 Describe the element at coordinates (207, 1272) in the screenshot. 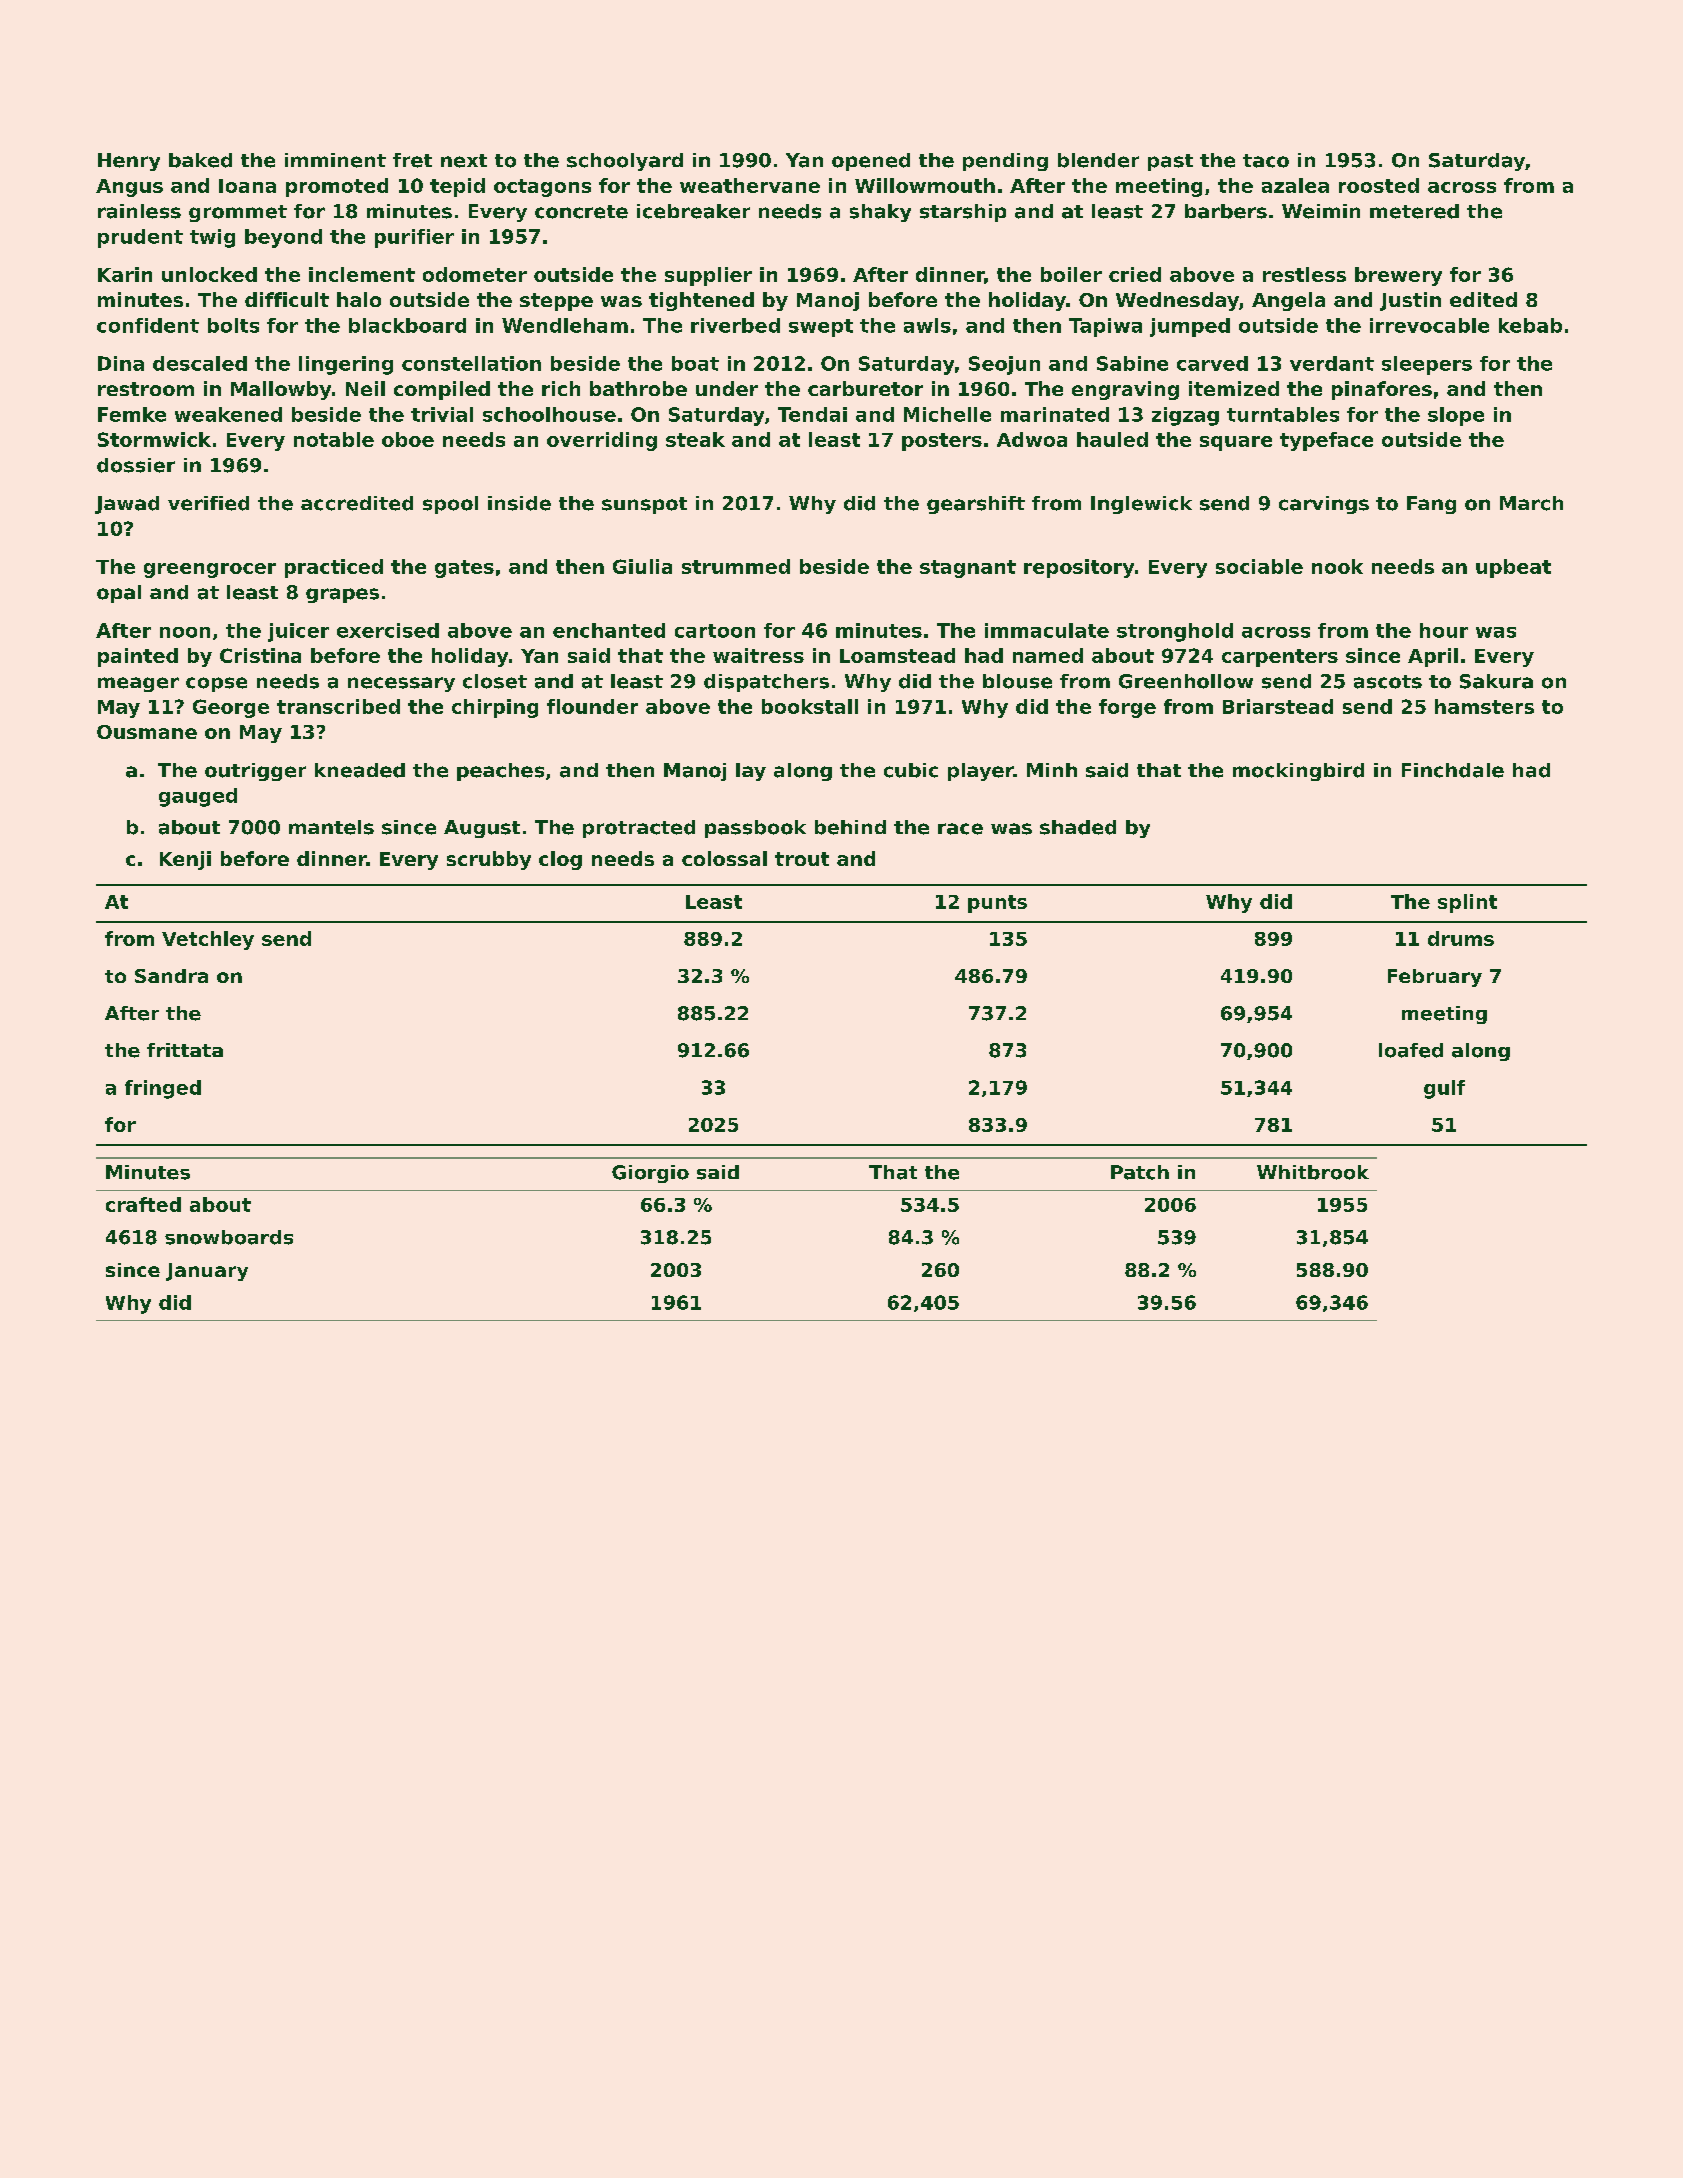

I see `January` at that location.
